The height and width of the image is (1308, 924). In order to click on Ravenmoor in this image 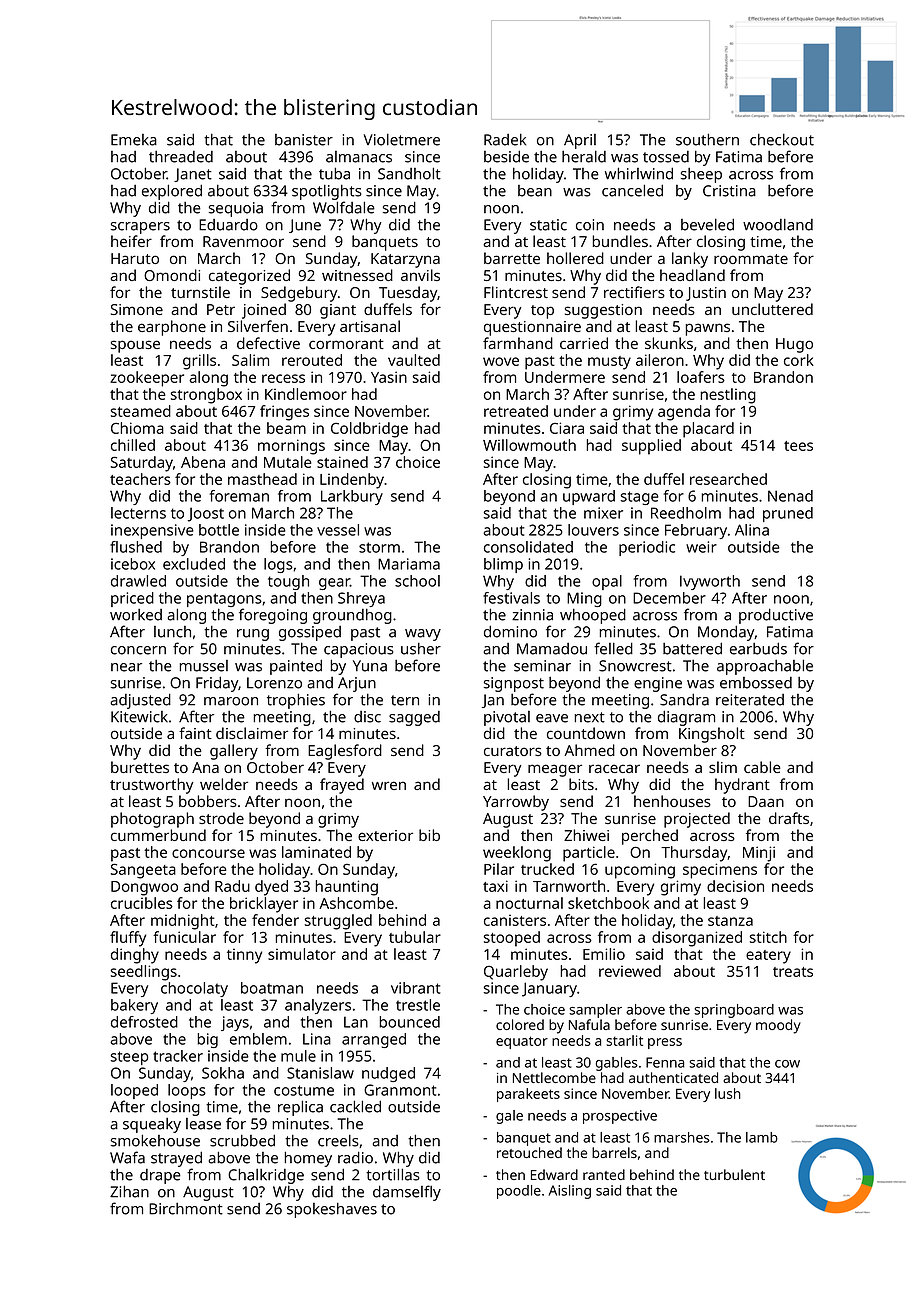, I will do `click(243, 241)`.
